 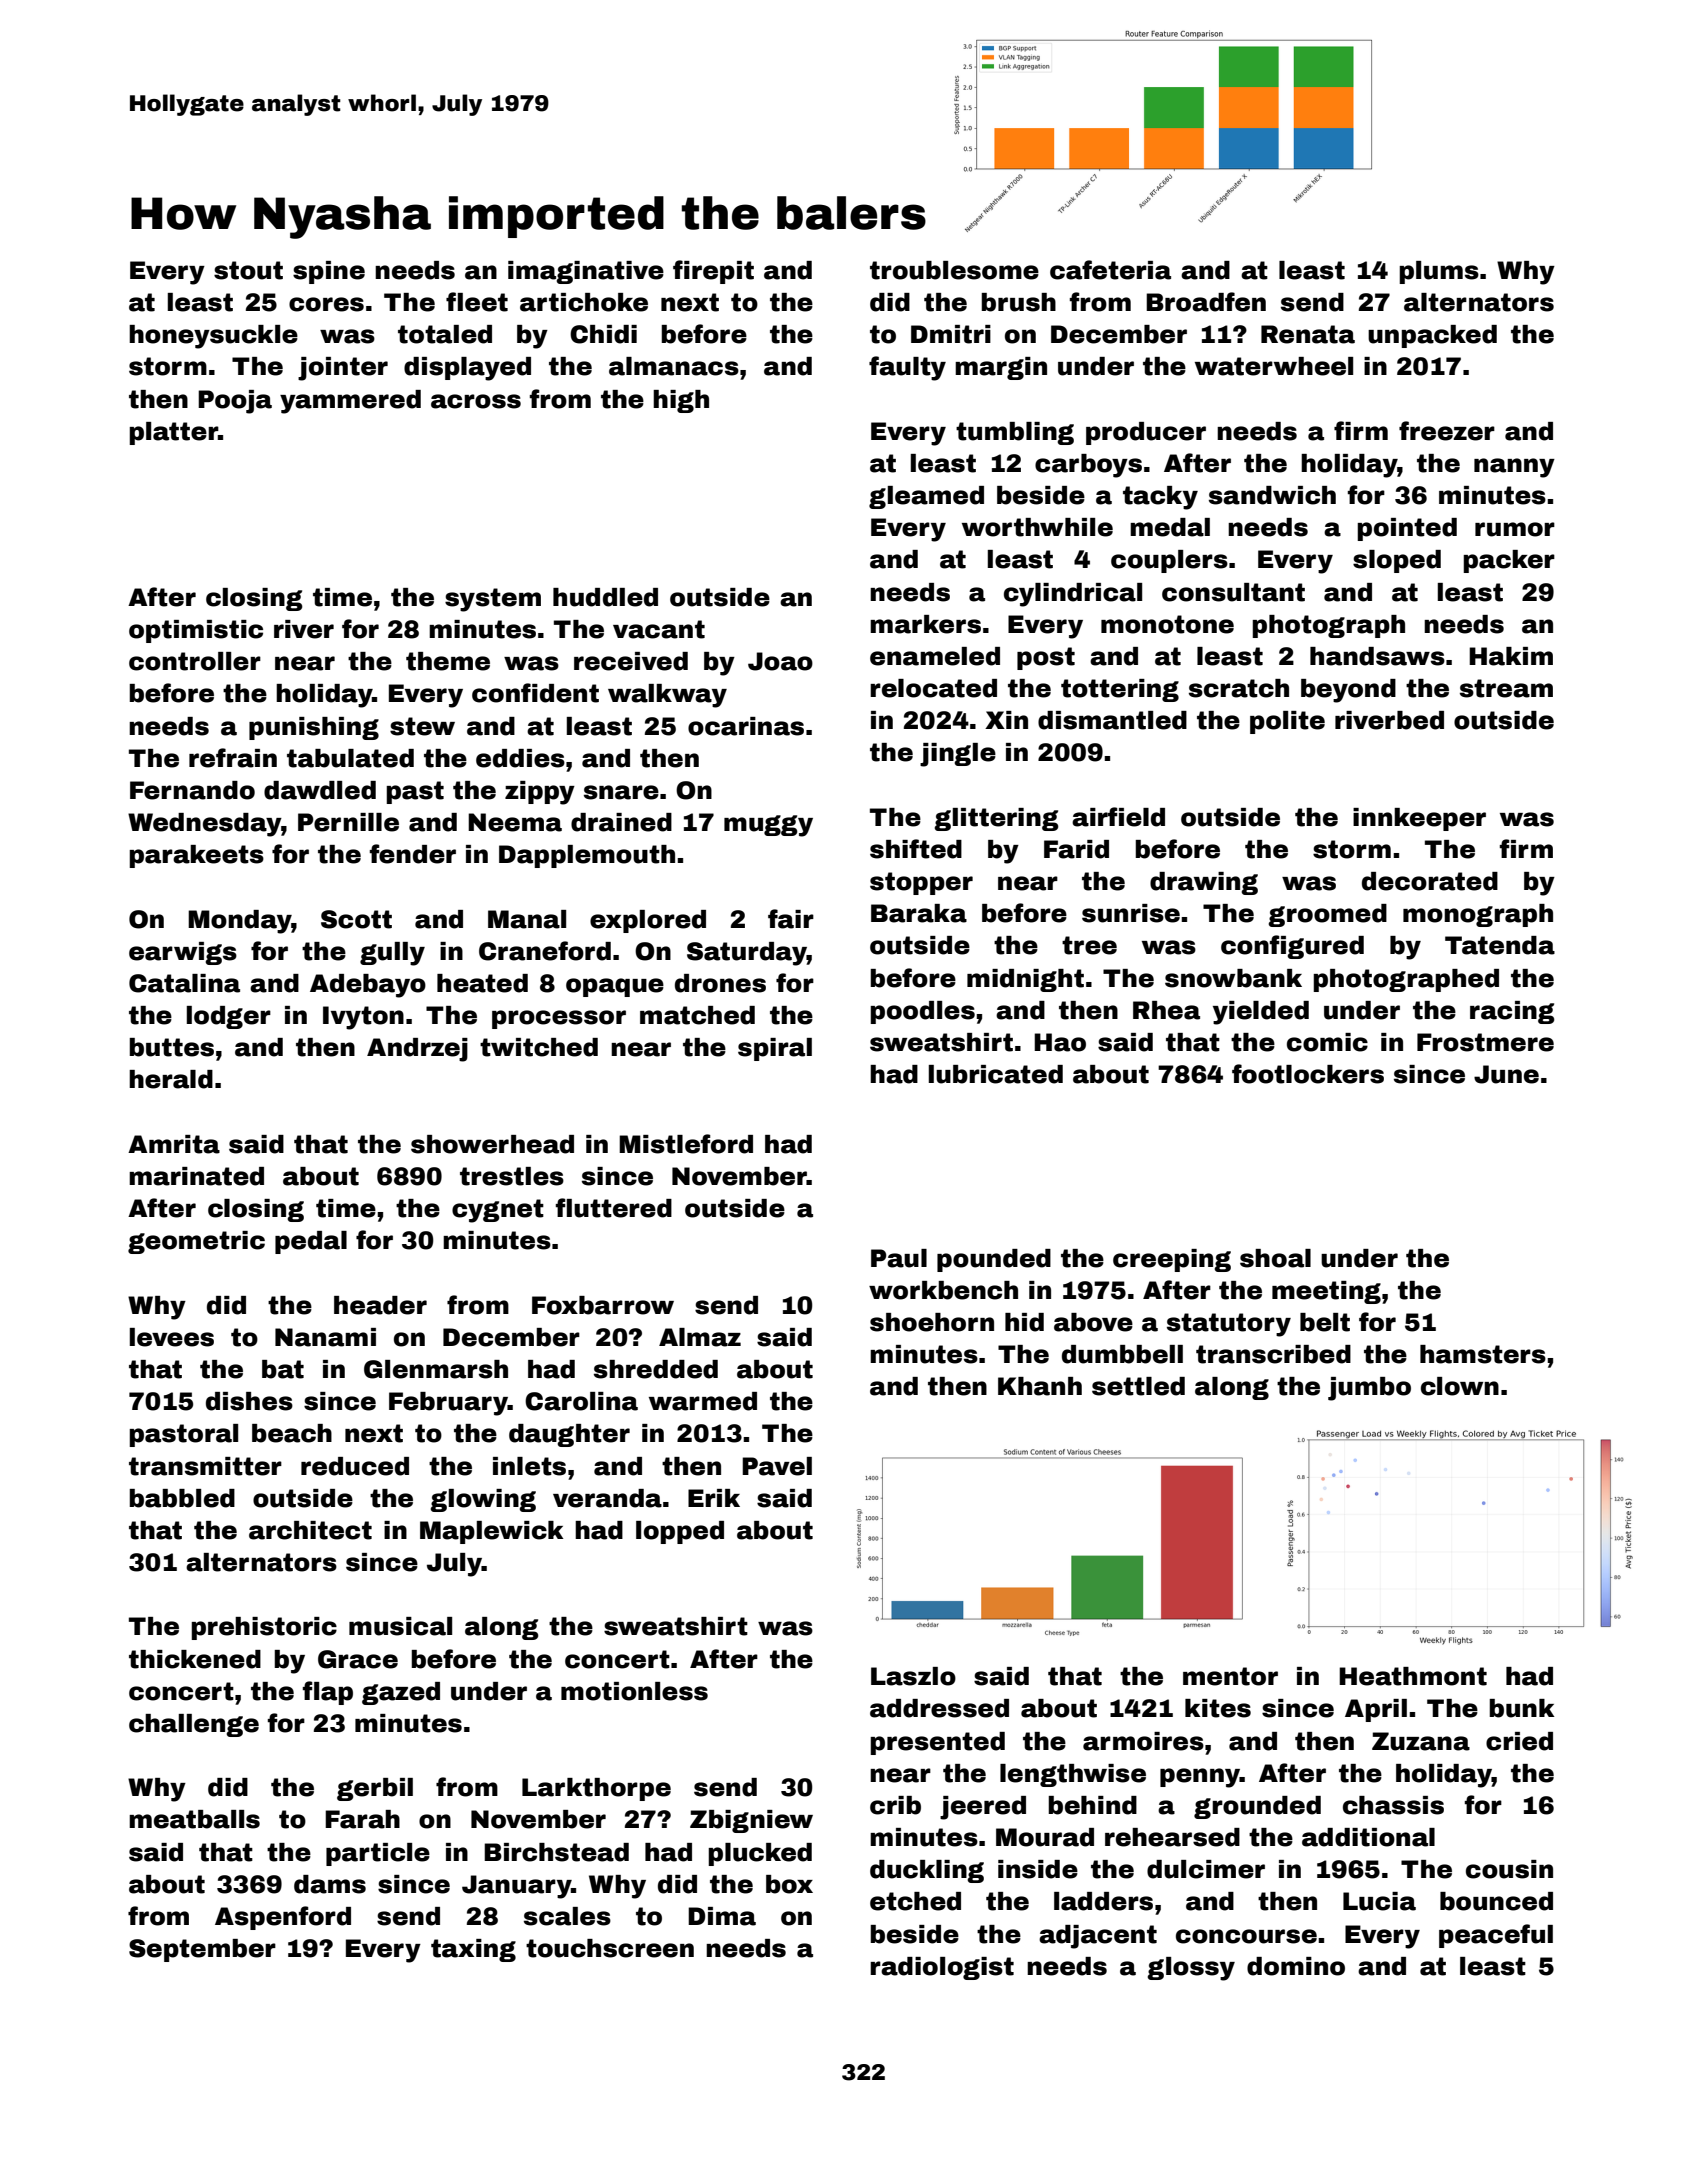 What do you see at coordinates (436, 1369) in the document?
I see `Glenmarsh` at bounding box center [436, 1369].
